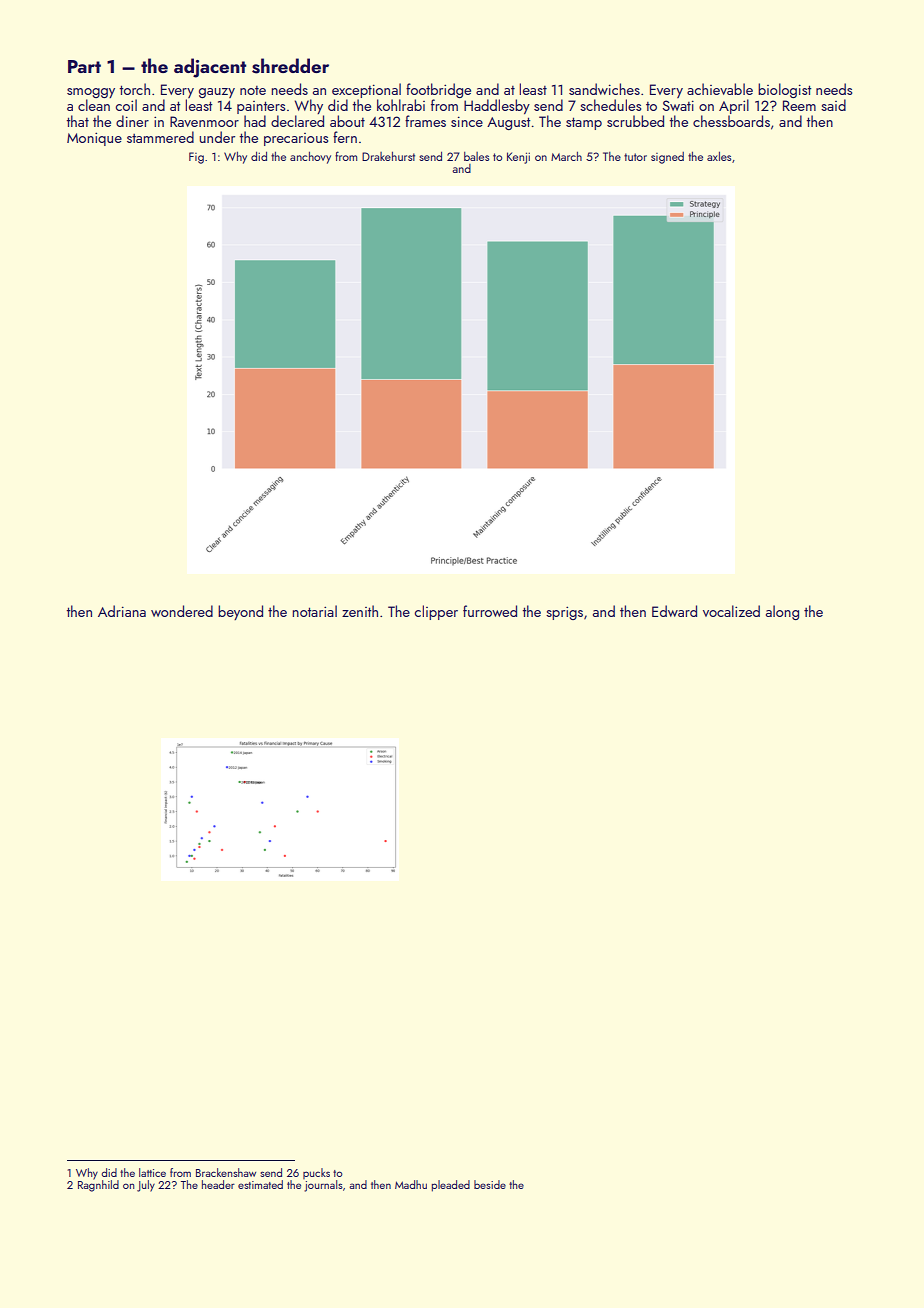  Describe the element at coordinates (388, 156) in the page. I see `Drakehurst` at that location.
